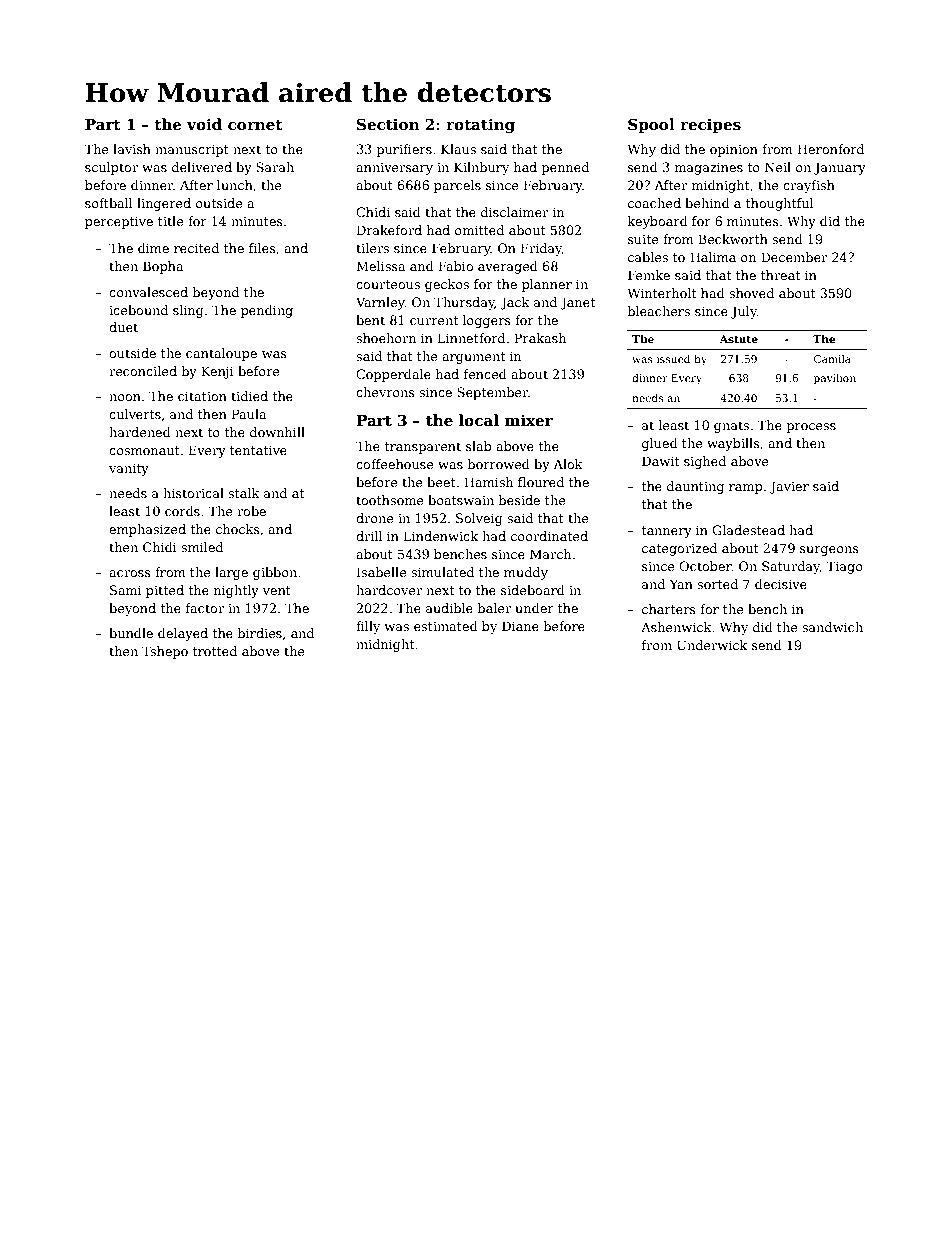  I want to click on cosmonaut, so click(144, 450).
